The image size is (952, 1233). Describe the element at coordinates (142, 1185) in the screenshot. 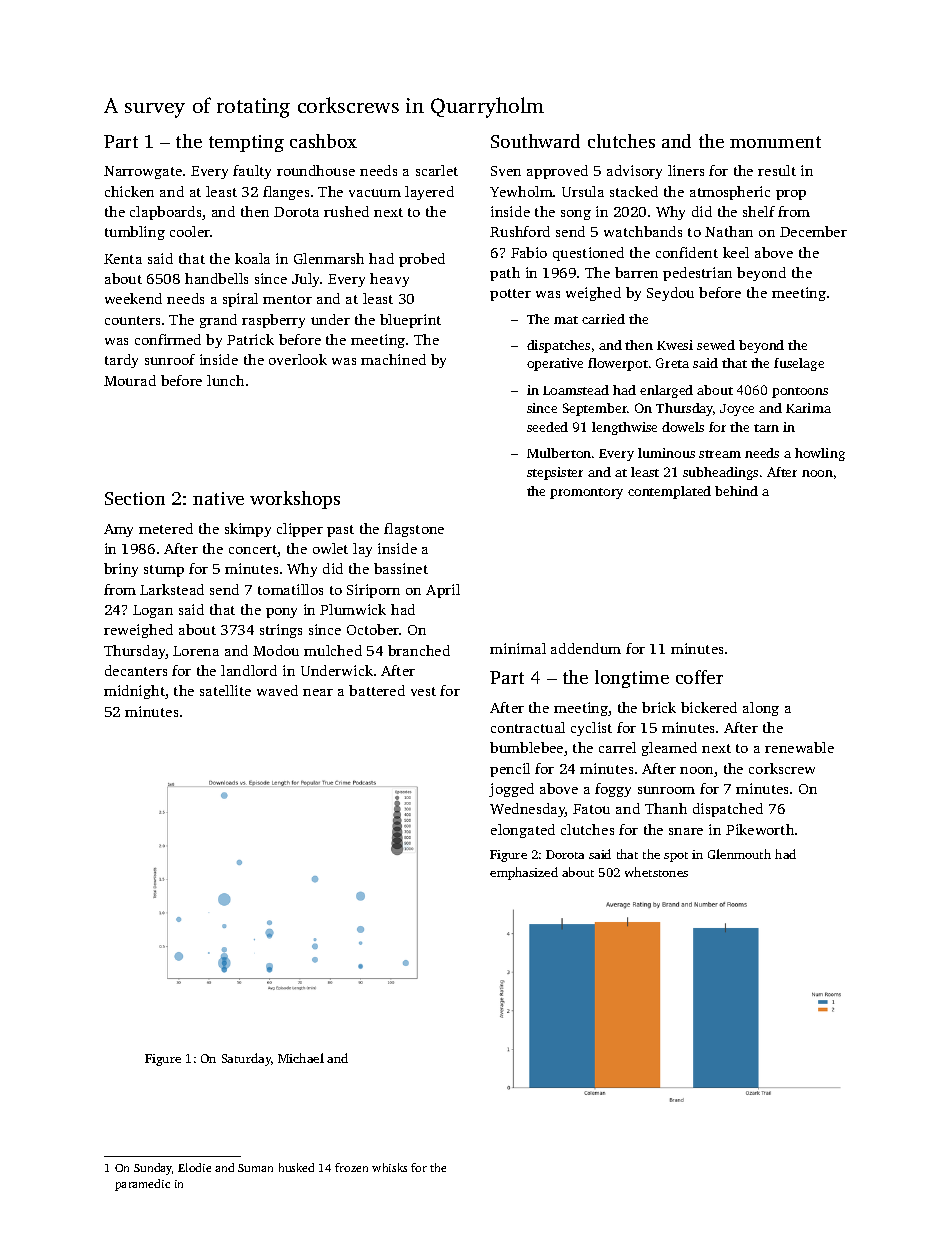

I see `paramedic` at that location.
